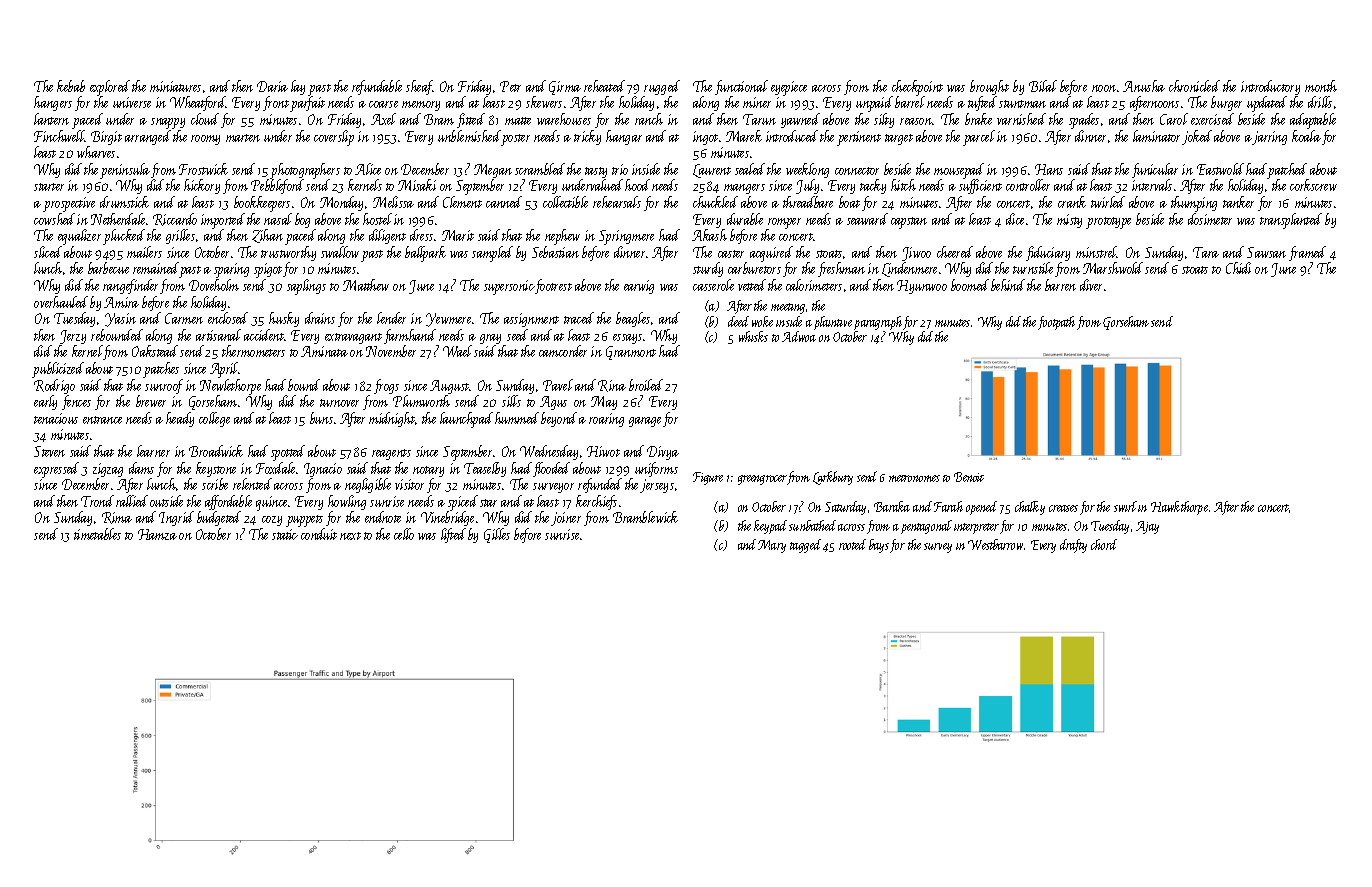  What do you see at coordinates (604, 86) in the document?
I see `reheated` at bounding box center [604, 86].
